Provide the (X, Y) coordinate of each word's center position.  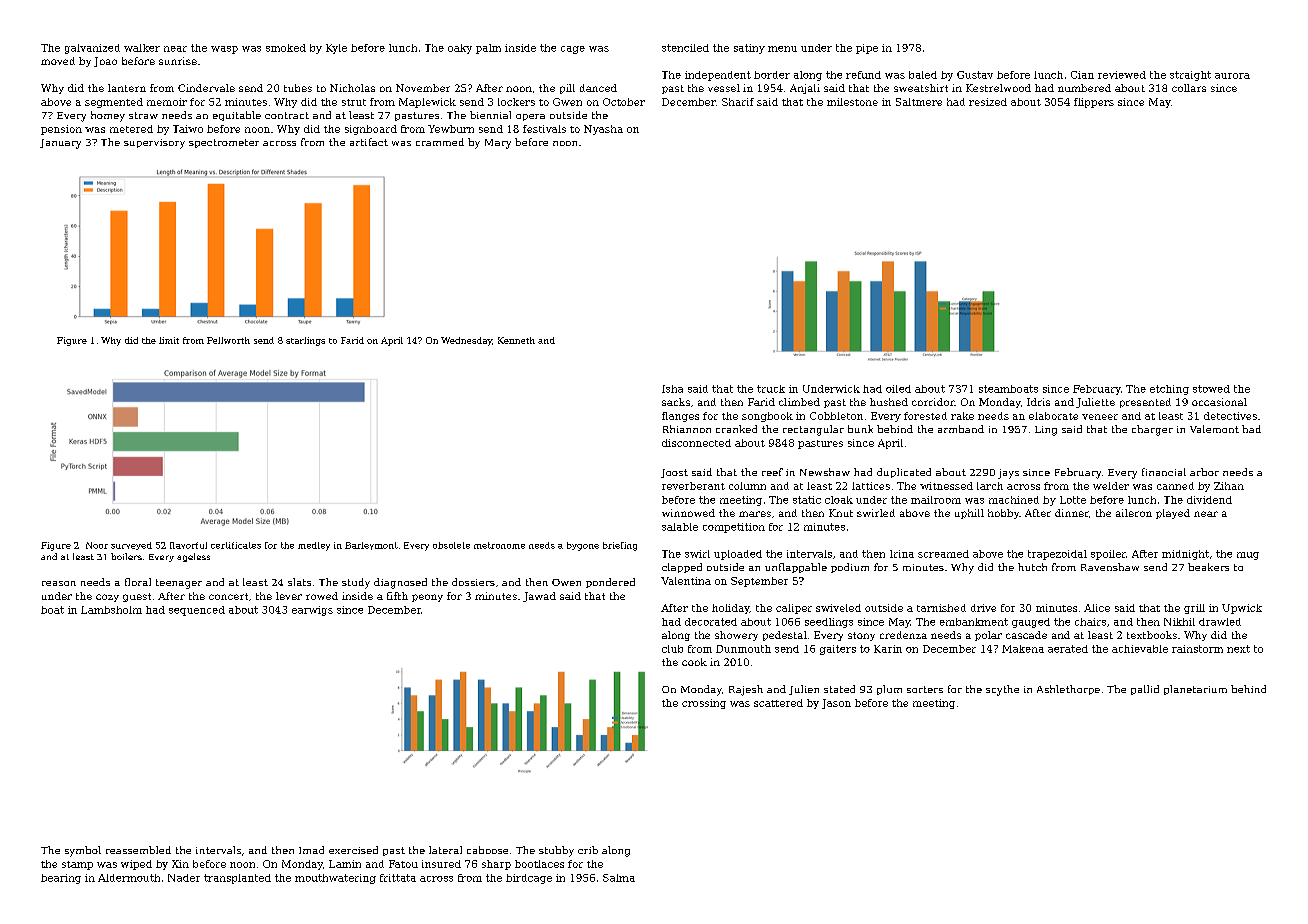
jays (1008, 474)
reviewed (1122, 75)
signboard (371, 130)
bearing (61, 879)
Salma (619, 878)
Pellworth (228, 340)
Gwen (567, 102)
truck (771, 389)
